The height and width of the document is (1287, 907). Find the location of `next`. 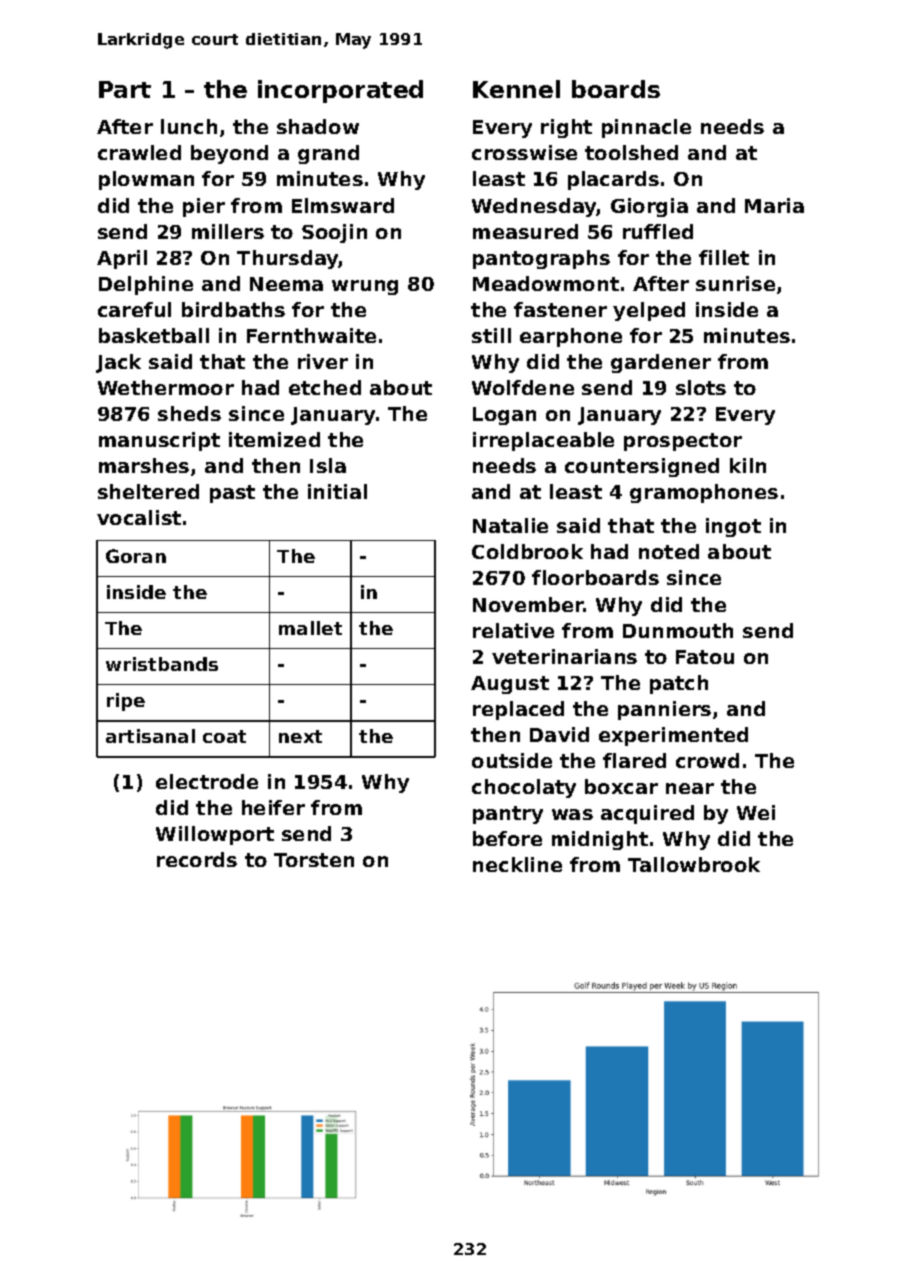

next is located at coordinates (300, 736).
